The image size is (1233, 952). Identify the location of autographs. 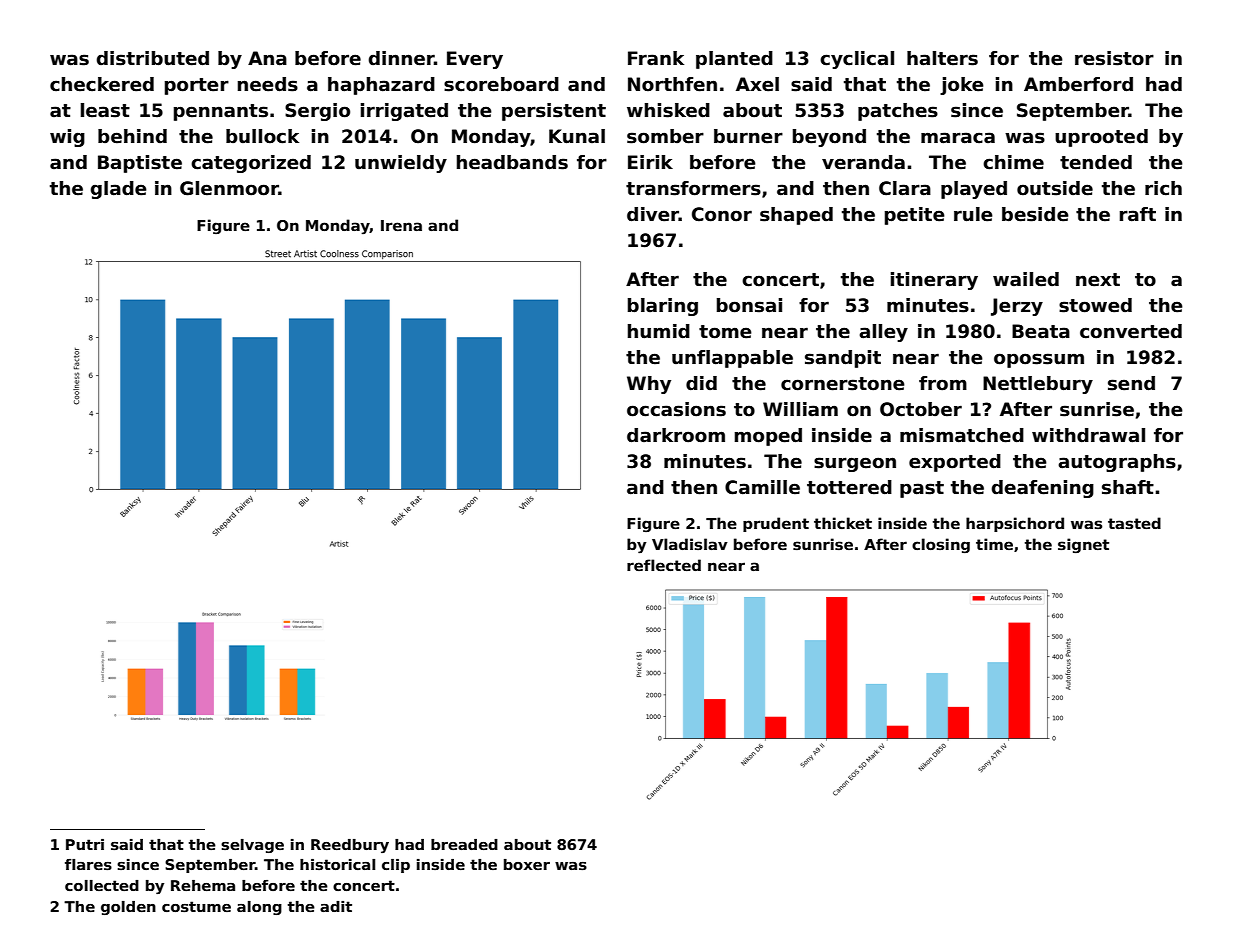
(1117, 463).
